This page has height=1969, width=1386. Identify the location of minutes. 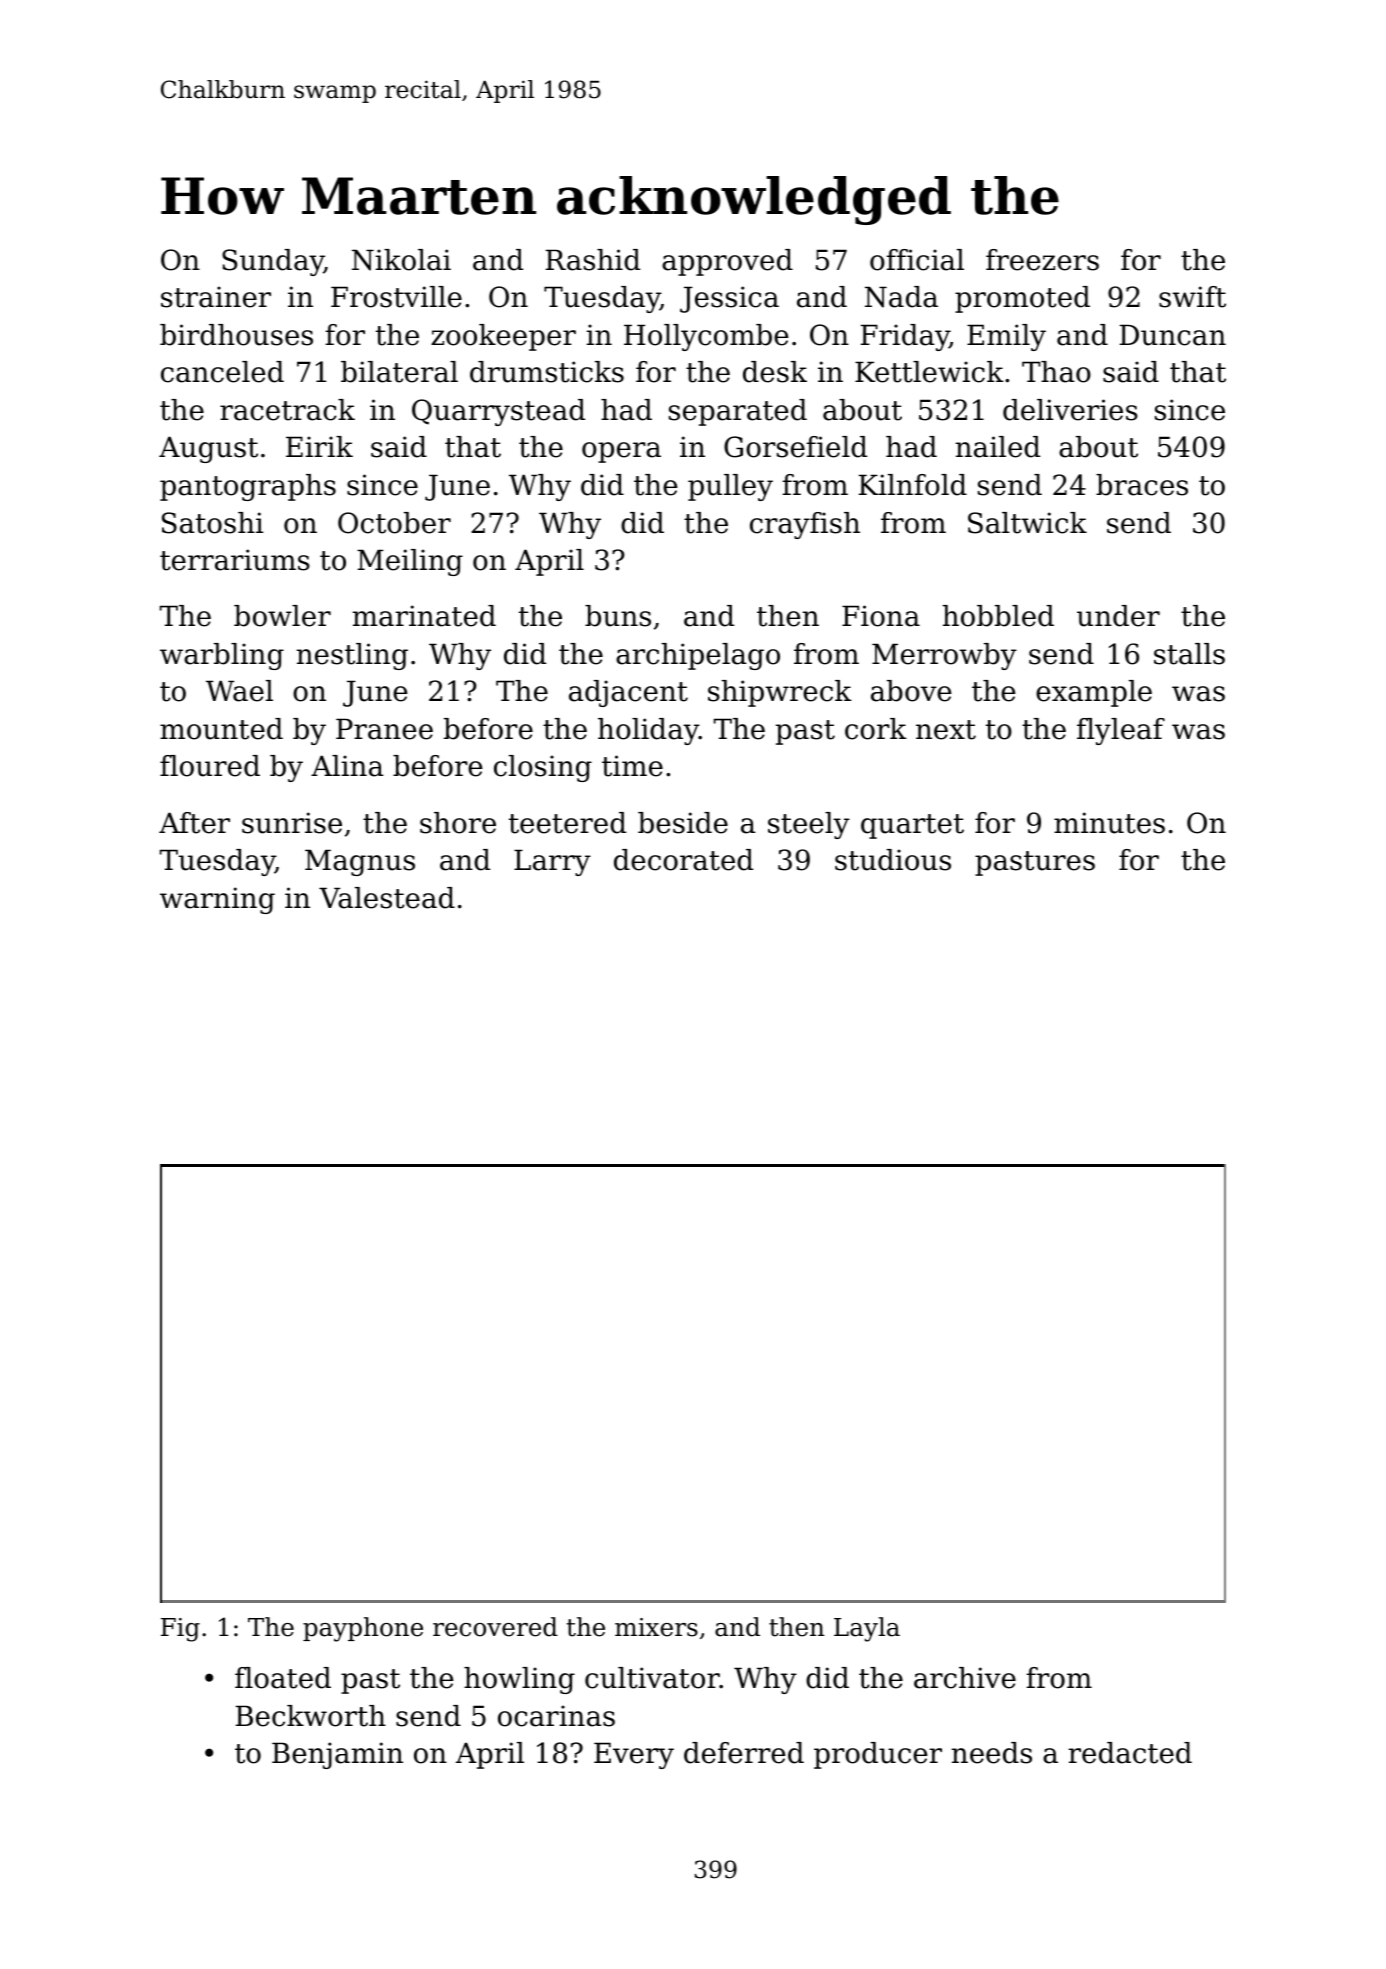
(1109, 823).
